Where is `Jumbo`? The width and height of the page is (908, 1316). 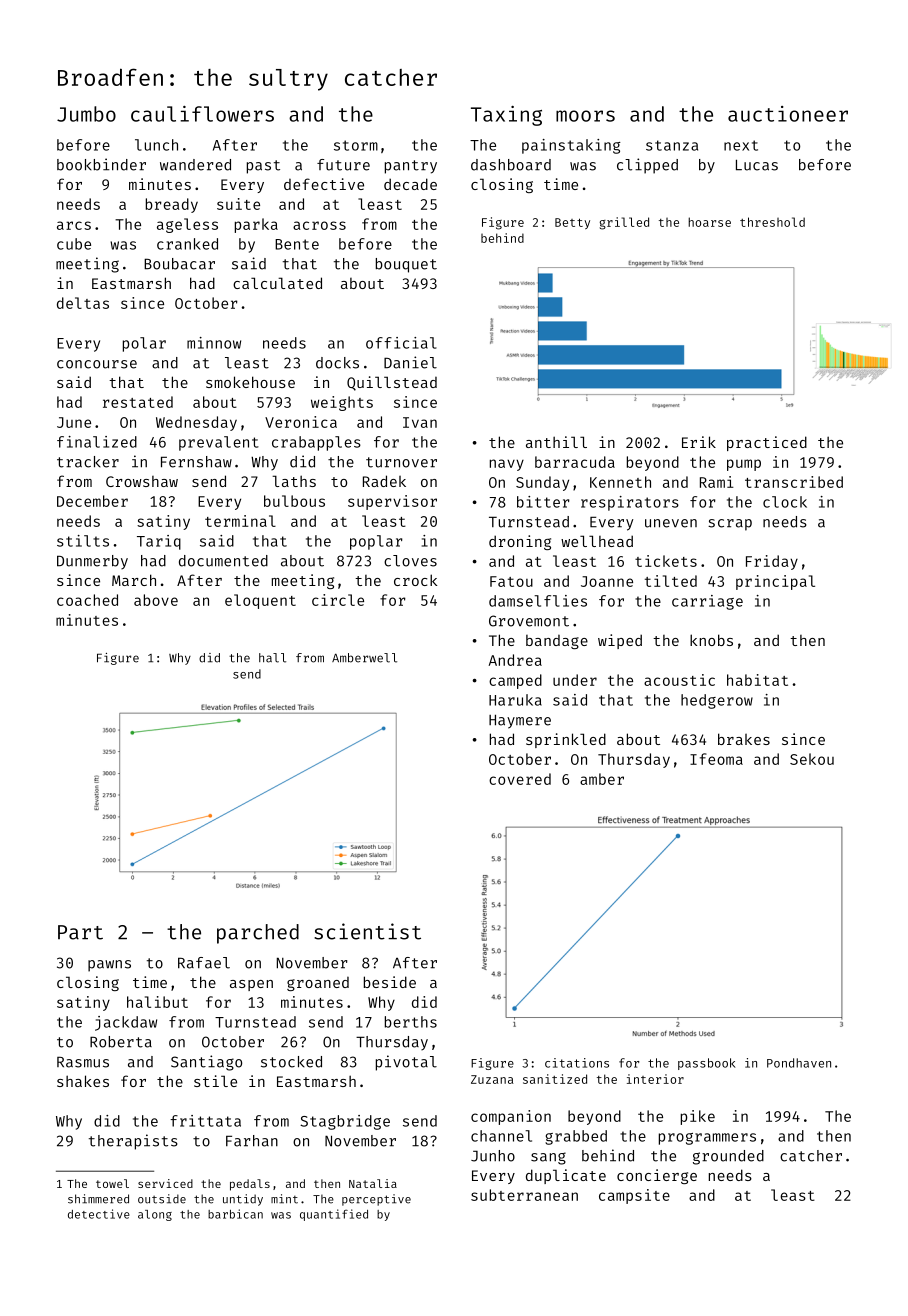
Jumbo is located at coordinates (86, 114).
